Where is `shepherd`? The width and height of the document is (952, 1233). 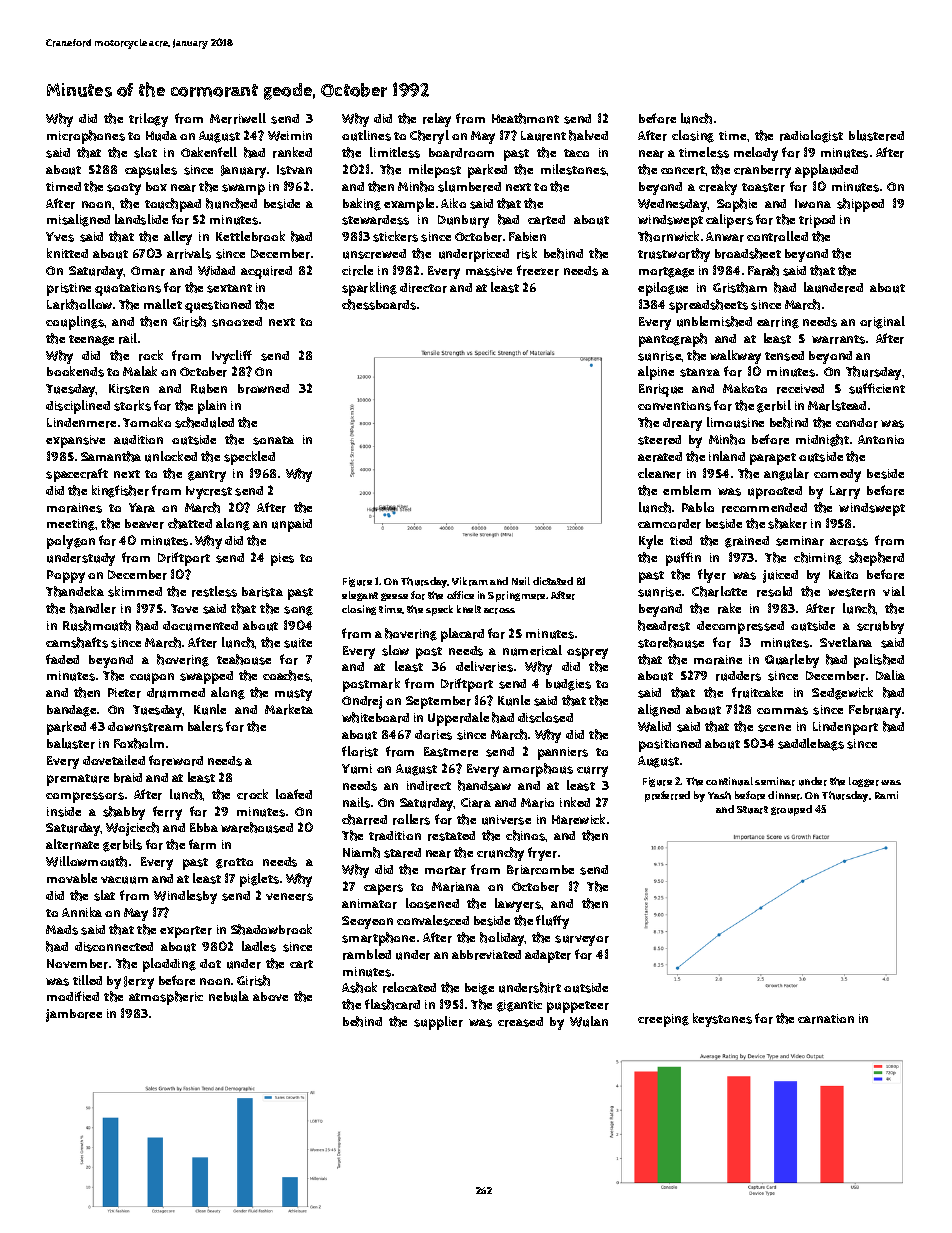 shepherd is located at coordinates (876, 559).
